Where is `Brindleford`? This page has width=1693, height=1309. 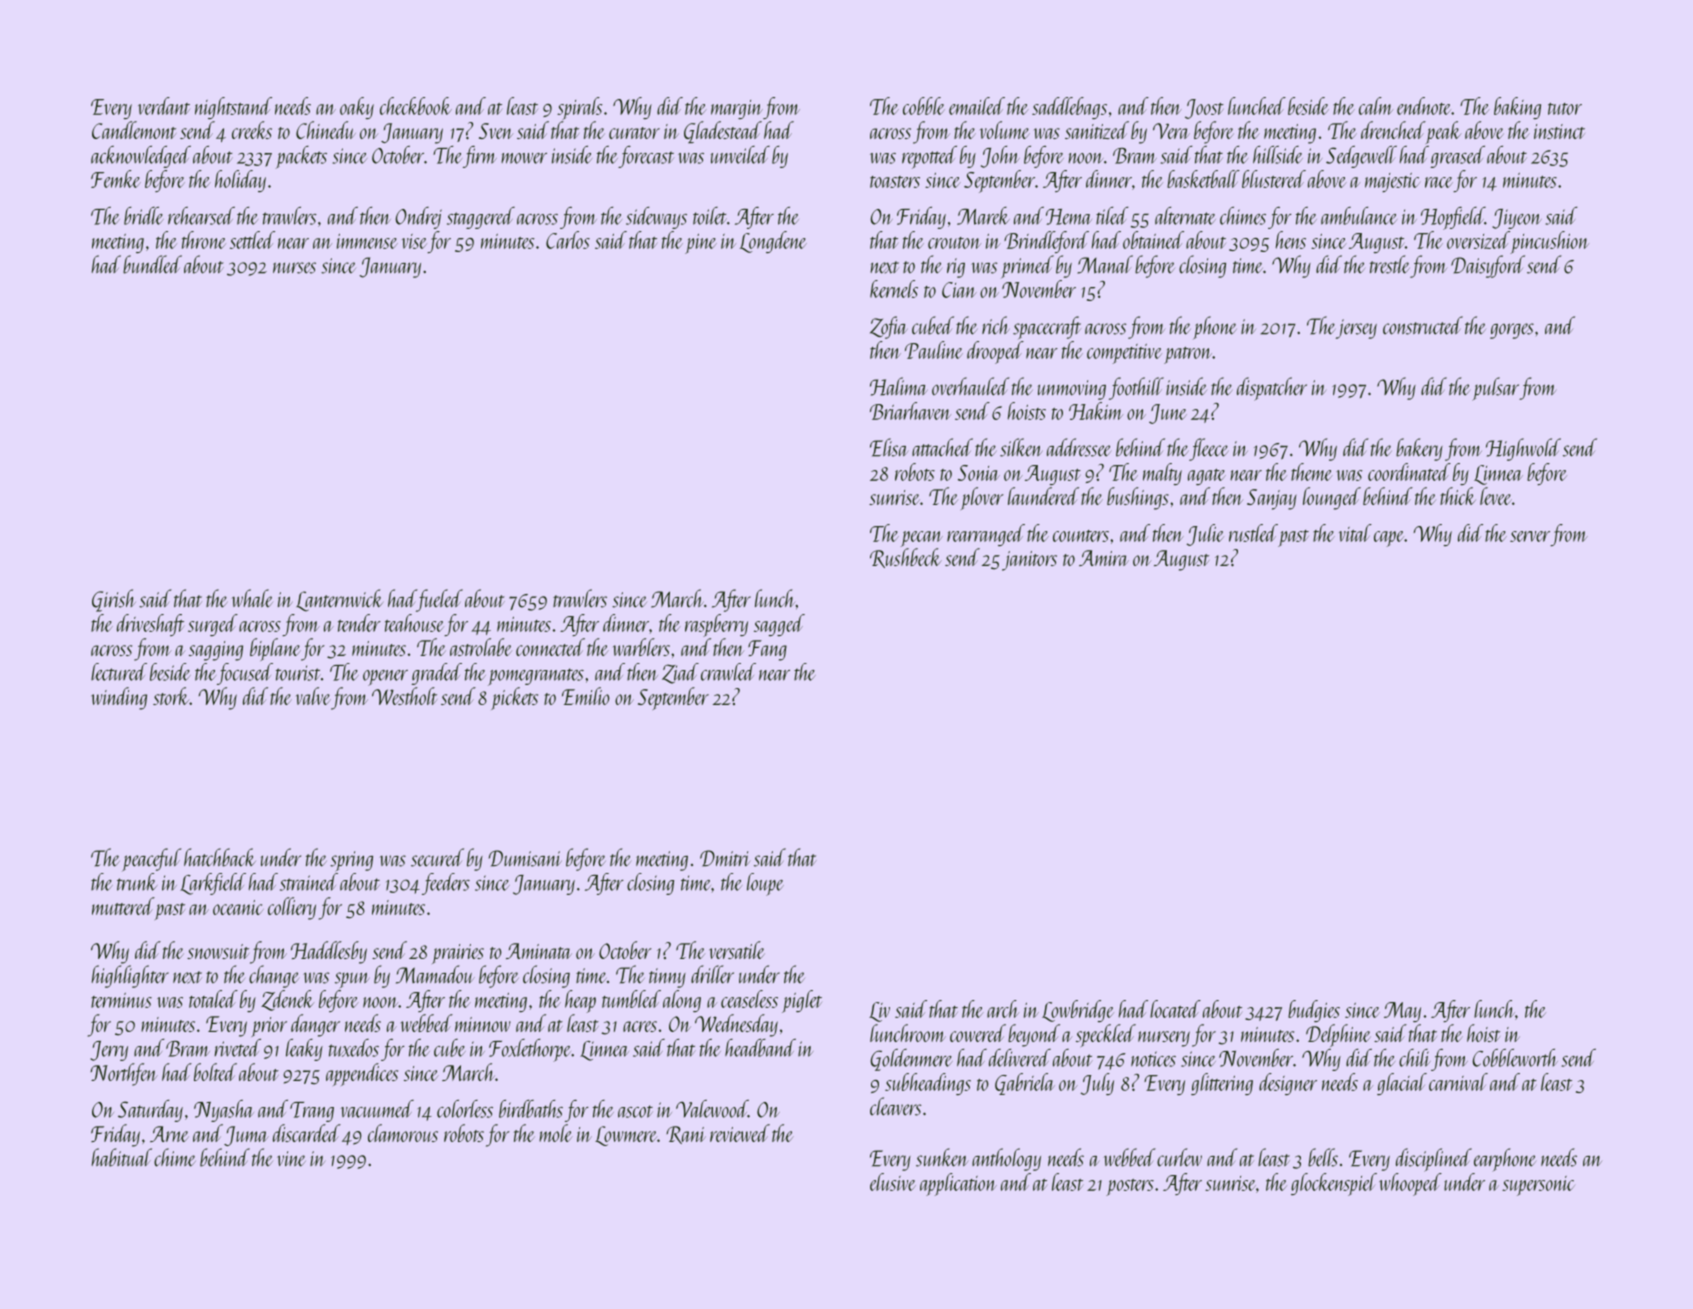
Brindleford is located at coordinates (1046, 242).
